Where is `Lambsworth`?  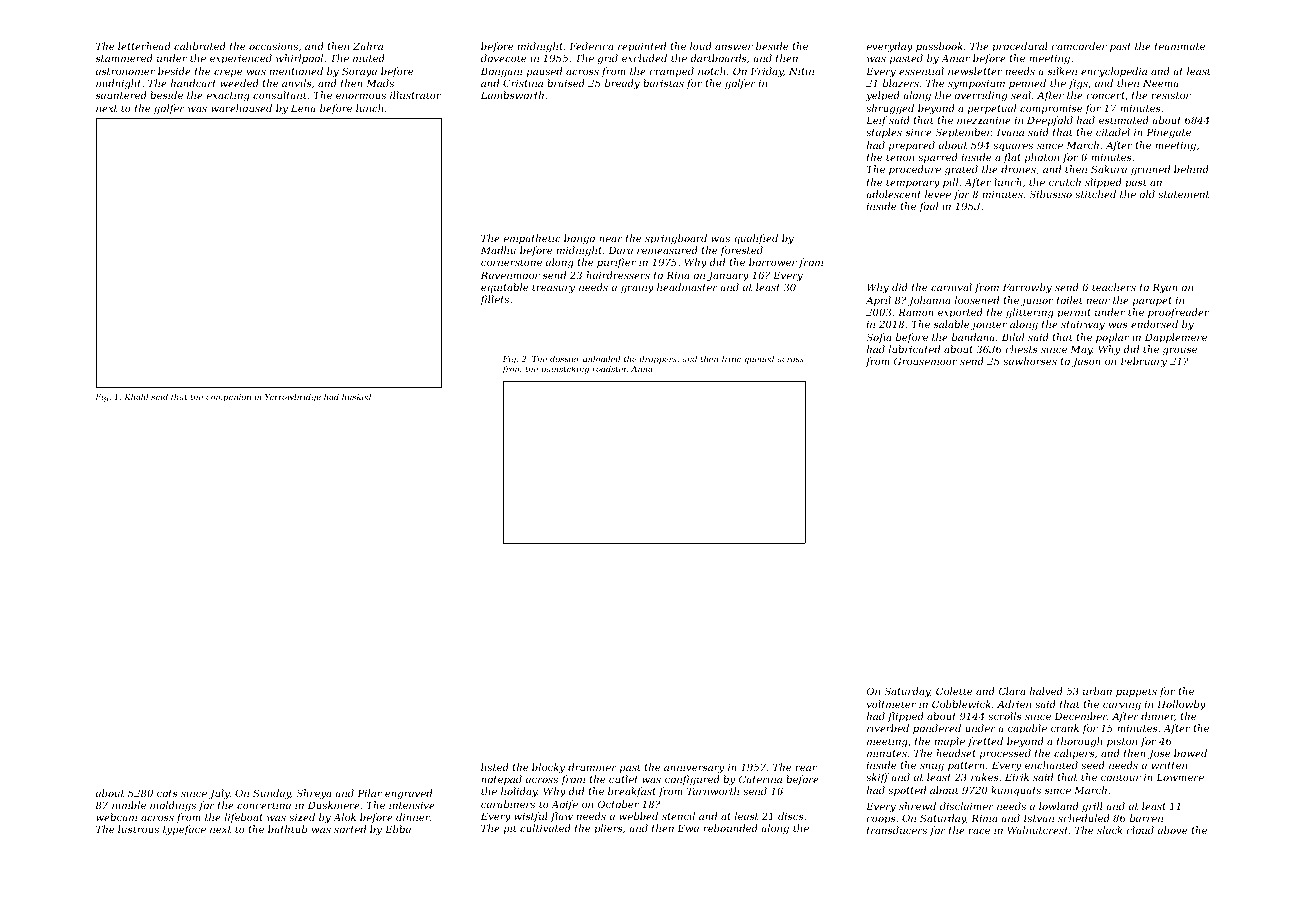
Lambsworth is located at coordinates (512, 95).
